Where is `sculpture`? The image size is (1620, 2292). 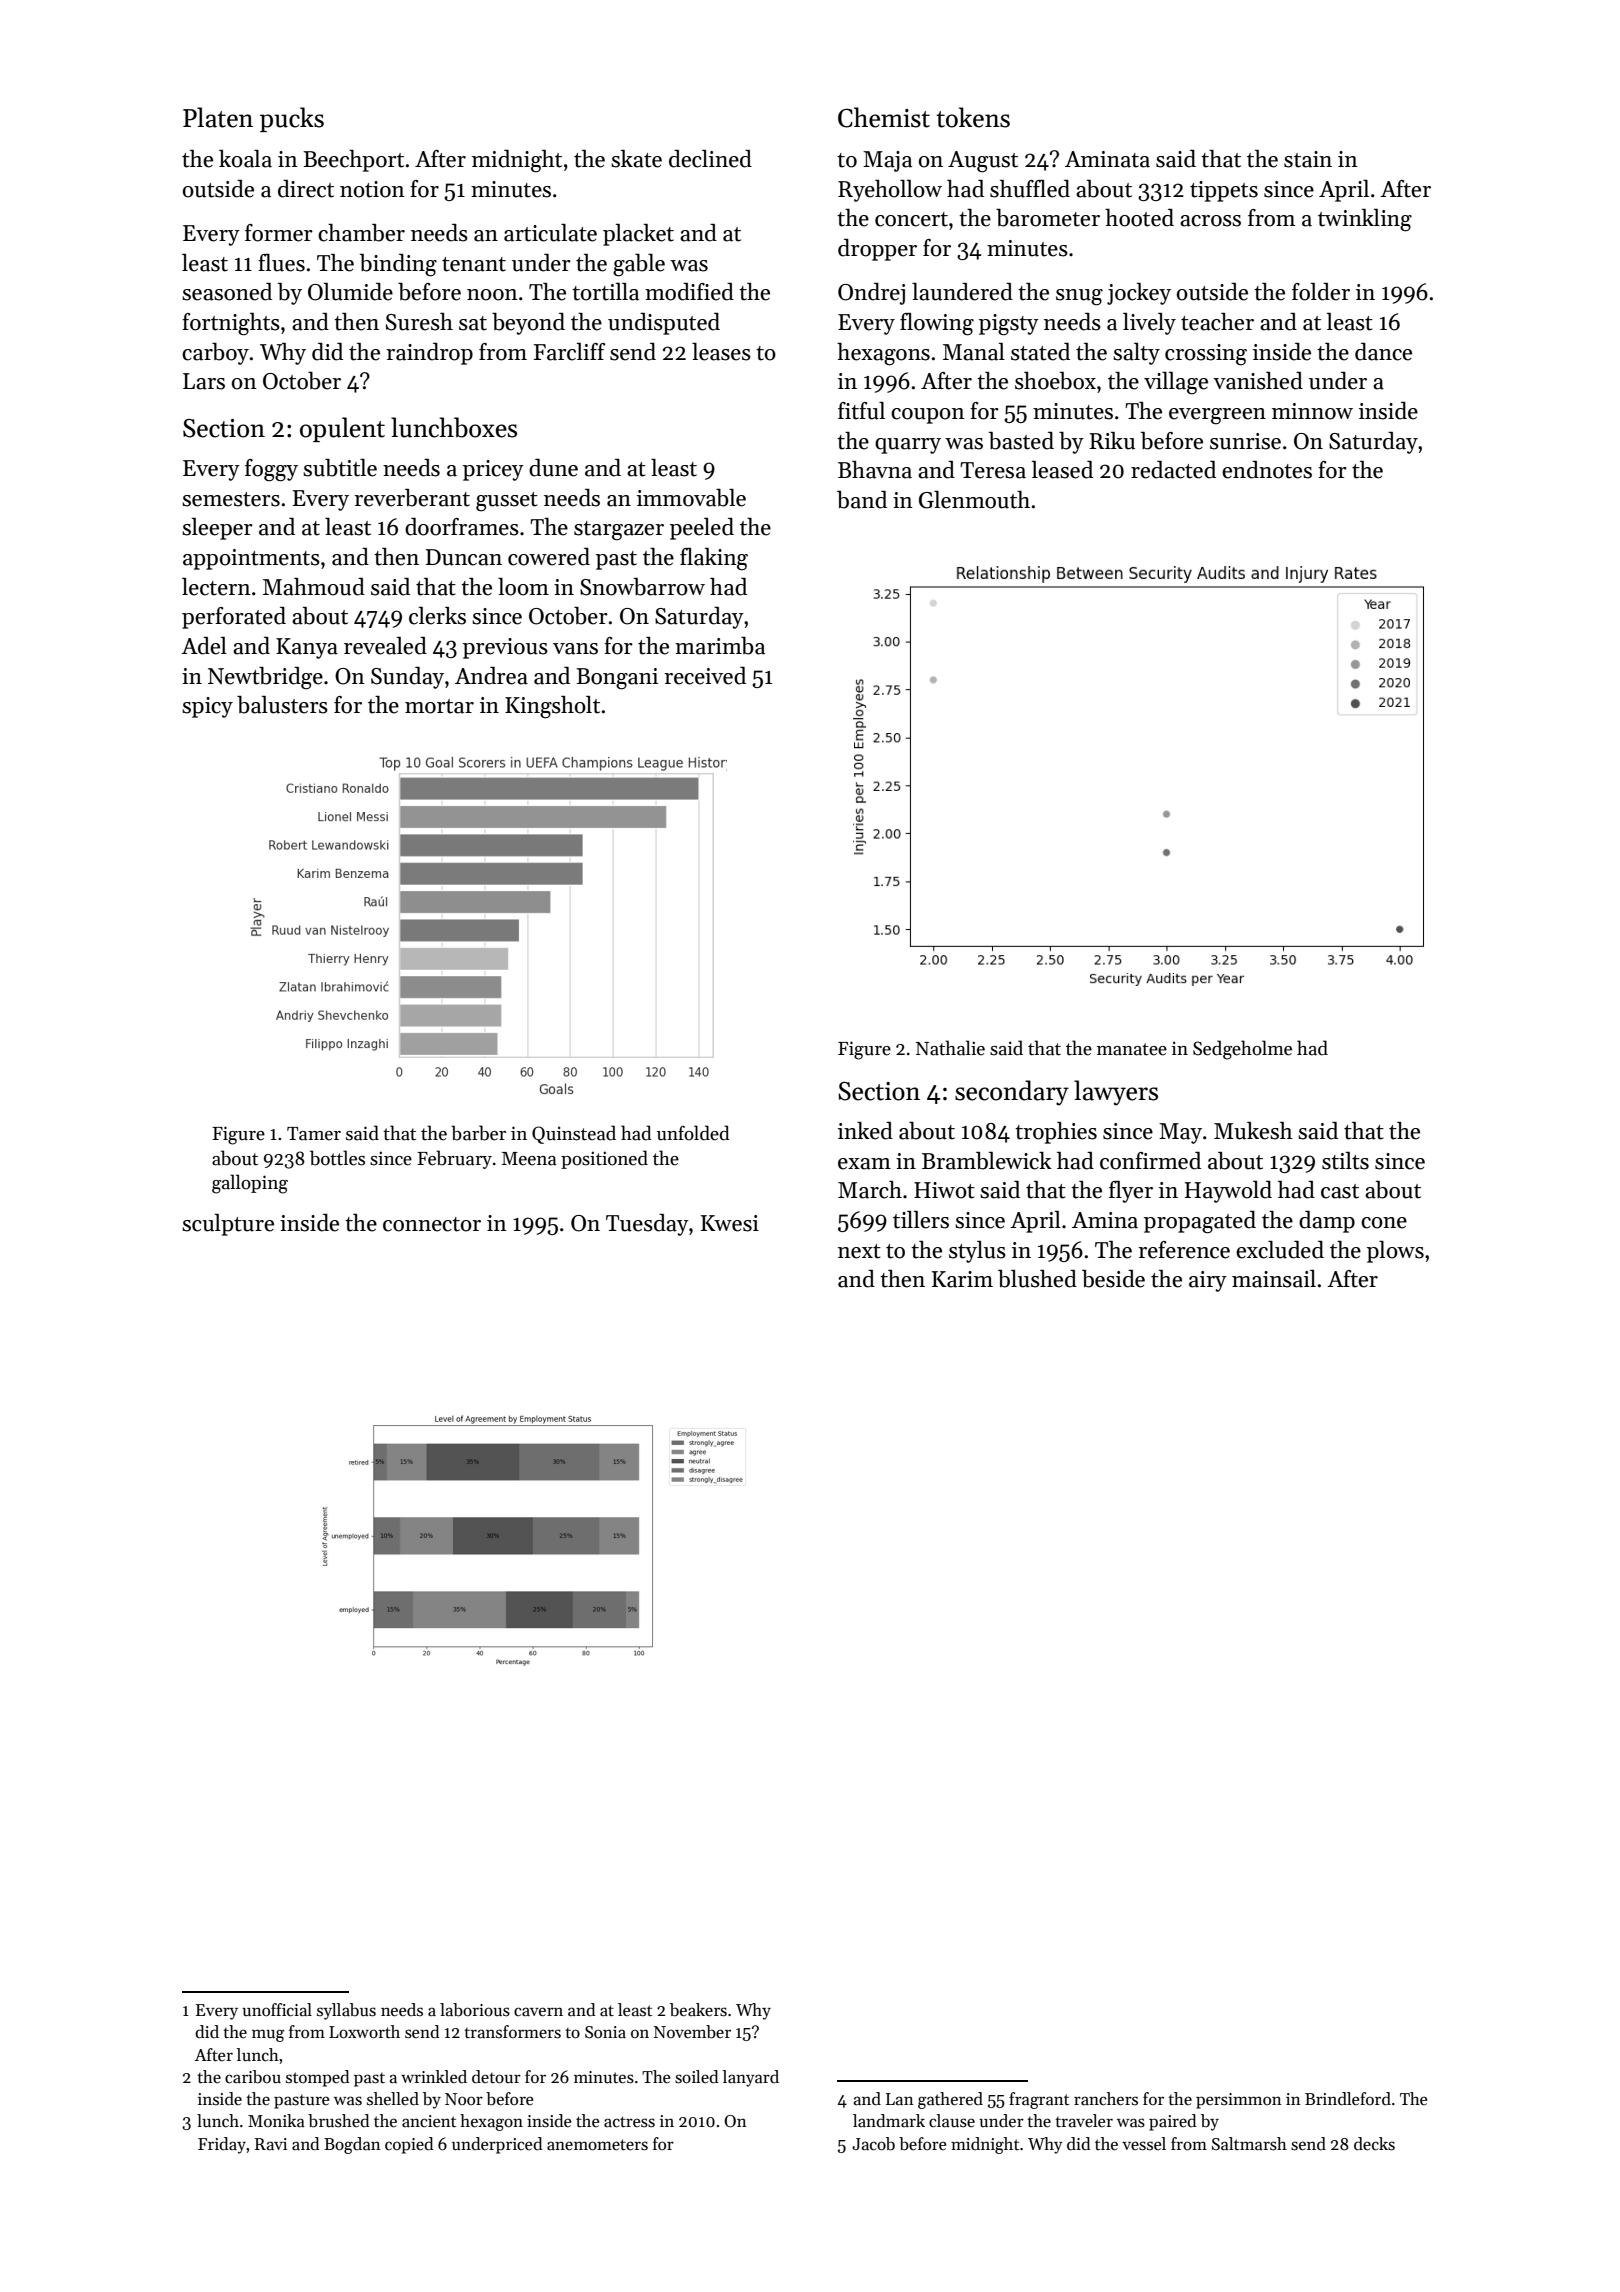 sculpture is located at coordinates (228, 1225).
